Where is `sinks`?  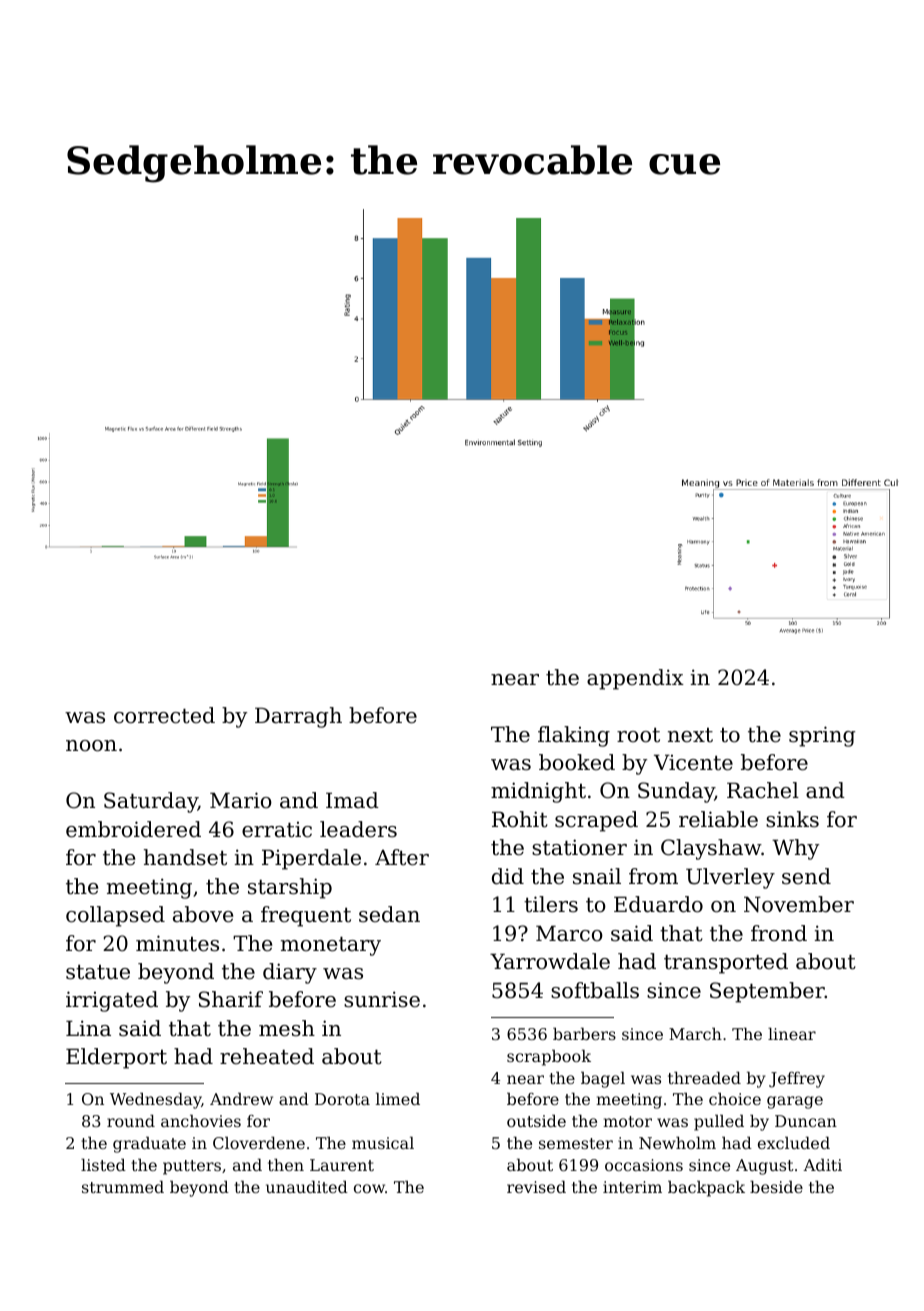
sinks is located at coordinates (792, 819).
